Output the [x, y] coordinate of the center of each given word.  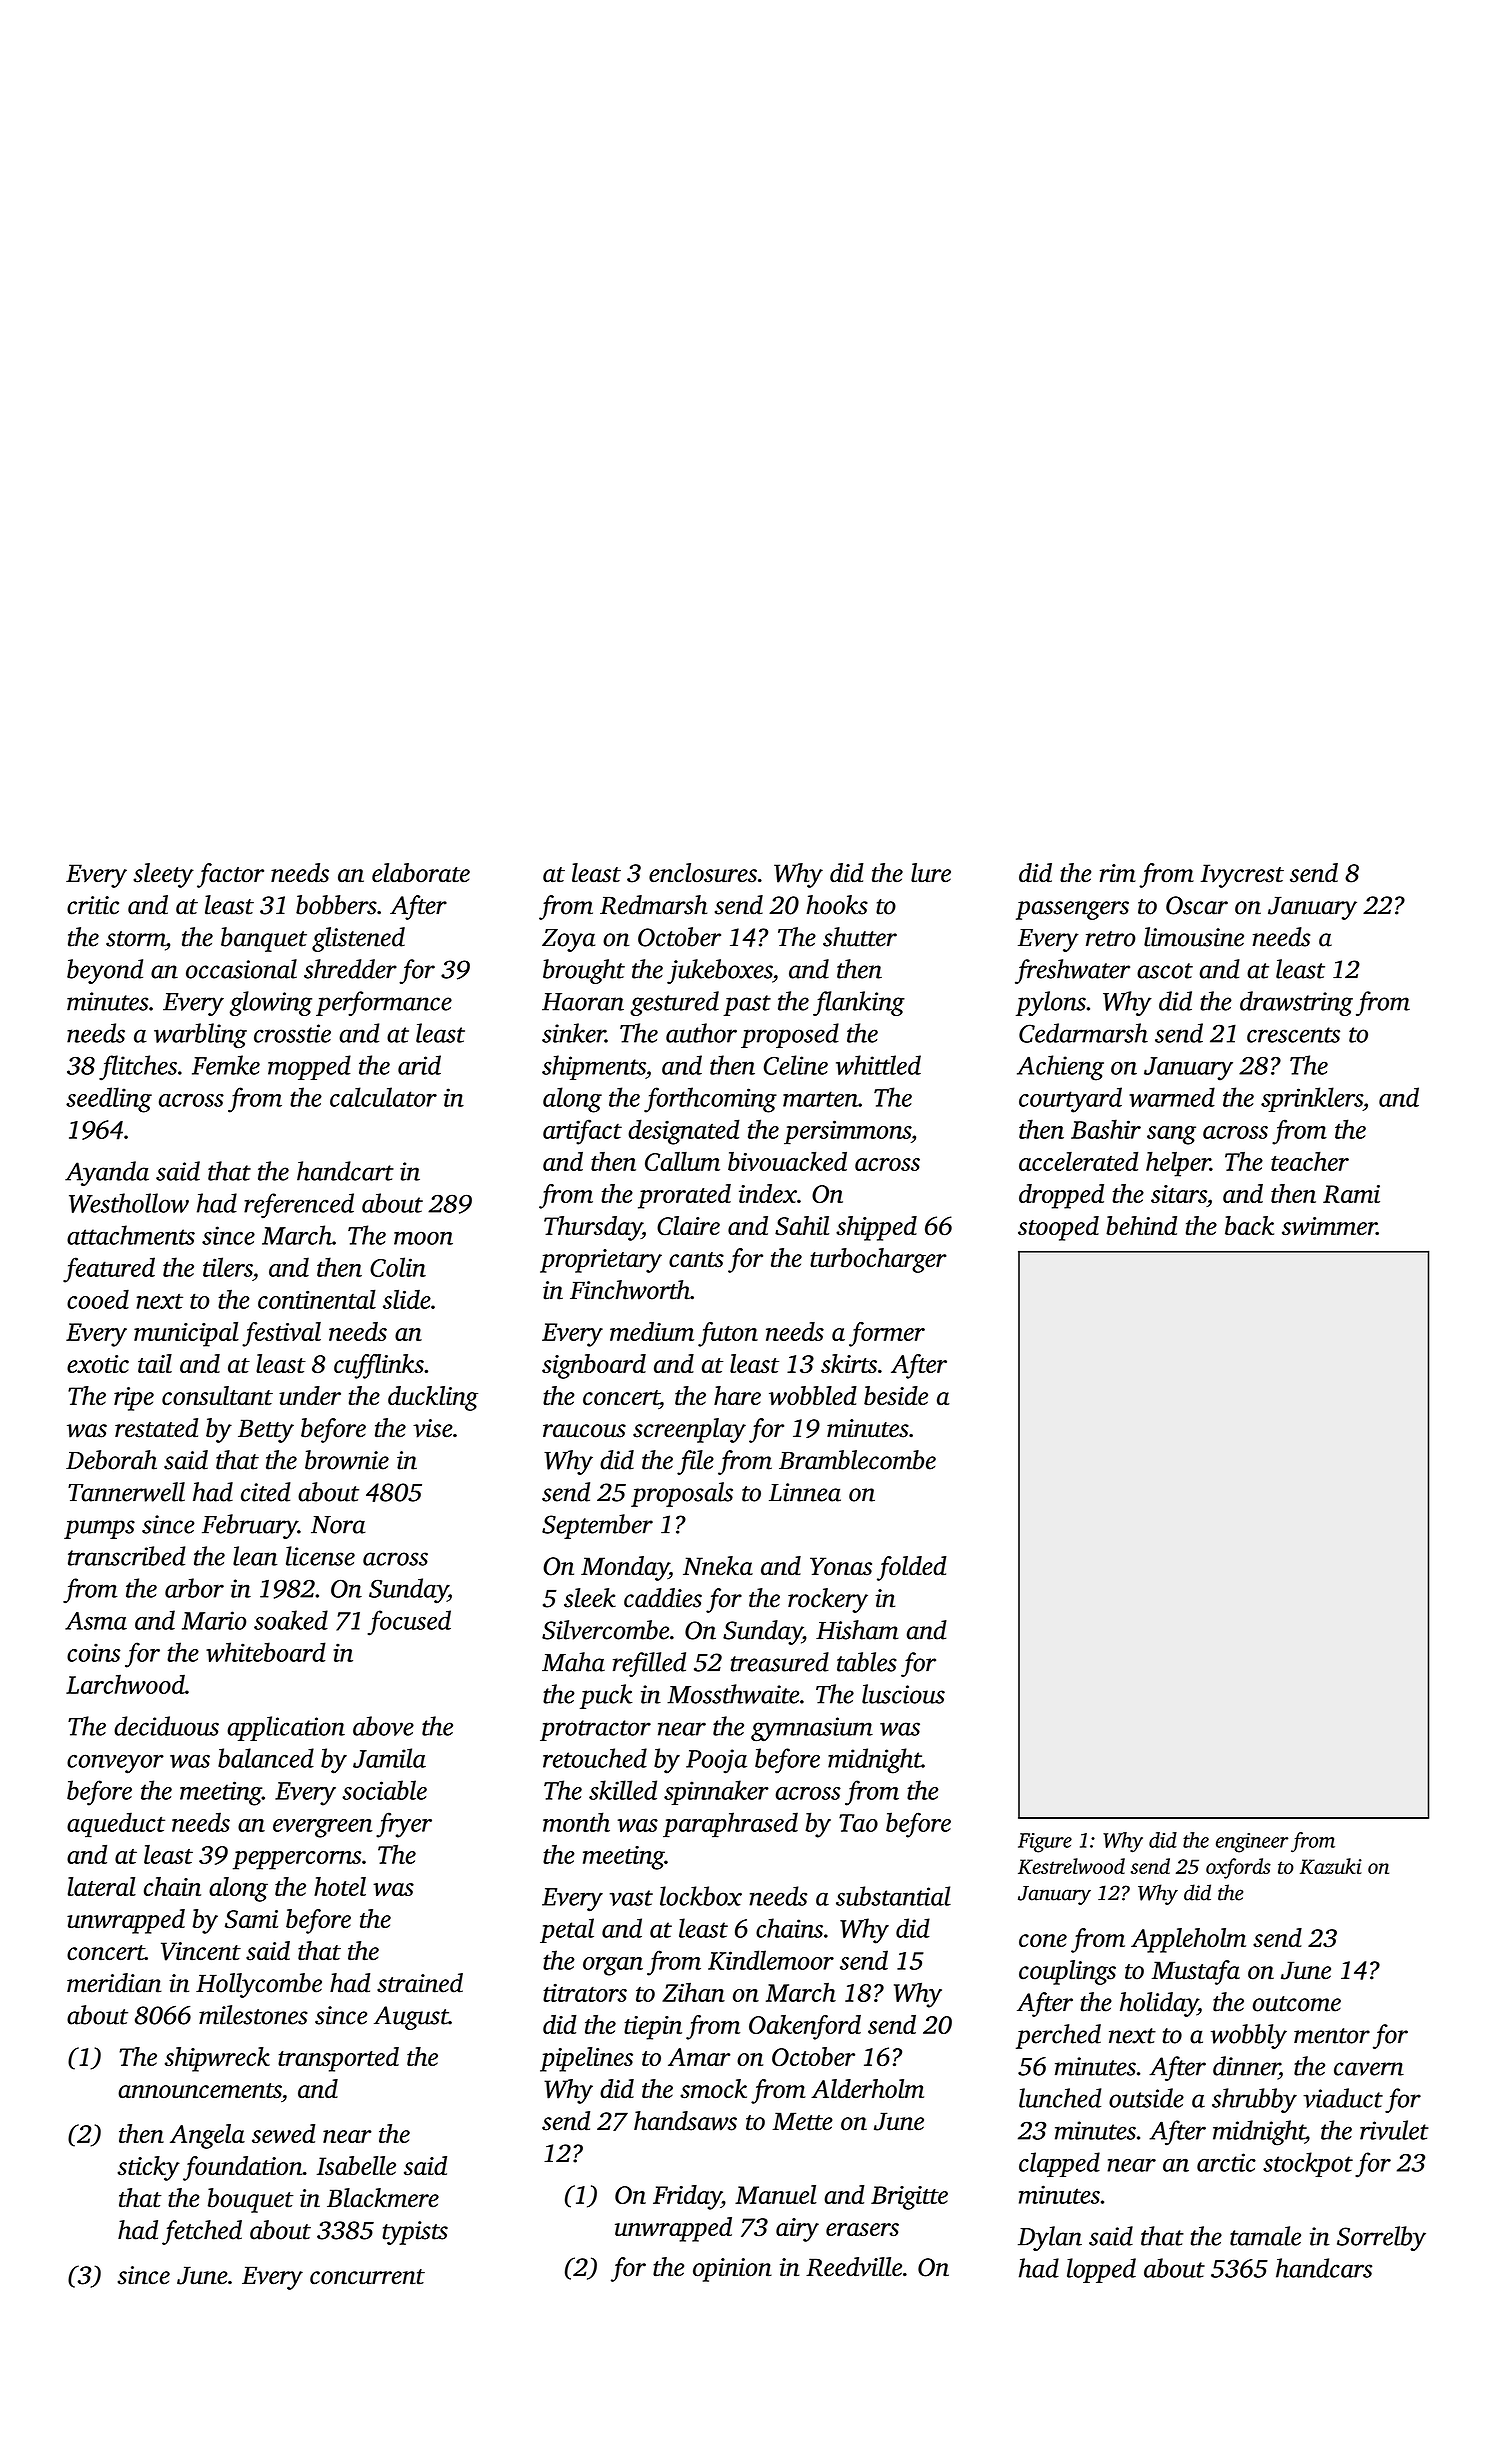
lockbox [701, 1896]
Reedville [854, 2267]
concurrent [367, 2277]
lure [931, 873]
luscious [903, 1694]
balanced [266, 1758]
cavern [1369, 2069]
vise [433, 1428]
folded [912, 1568]
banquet [264, 939]
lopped [1101, 2270]
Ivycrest [1242, 876]
